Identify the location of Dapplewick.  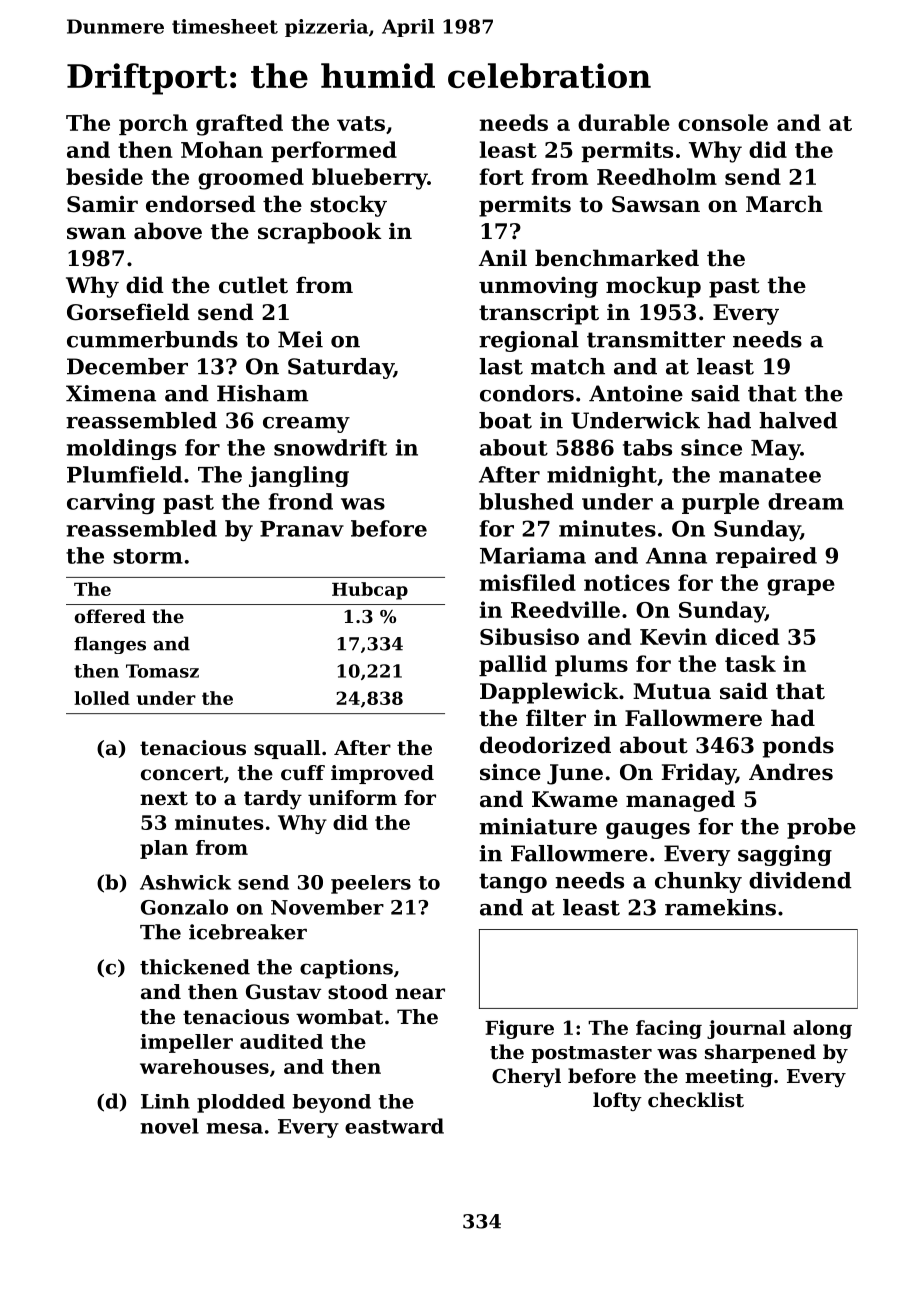
(549, 693).
